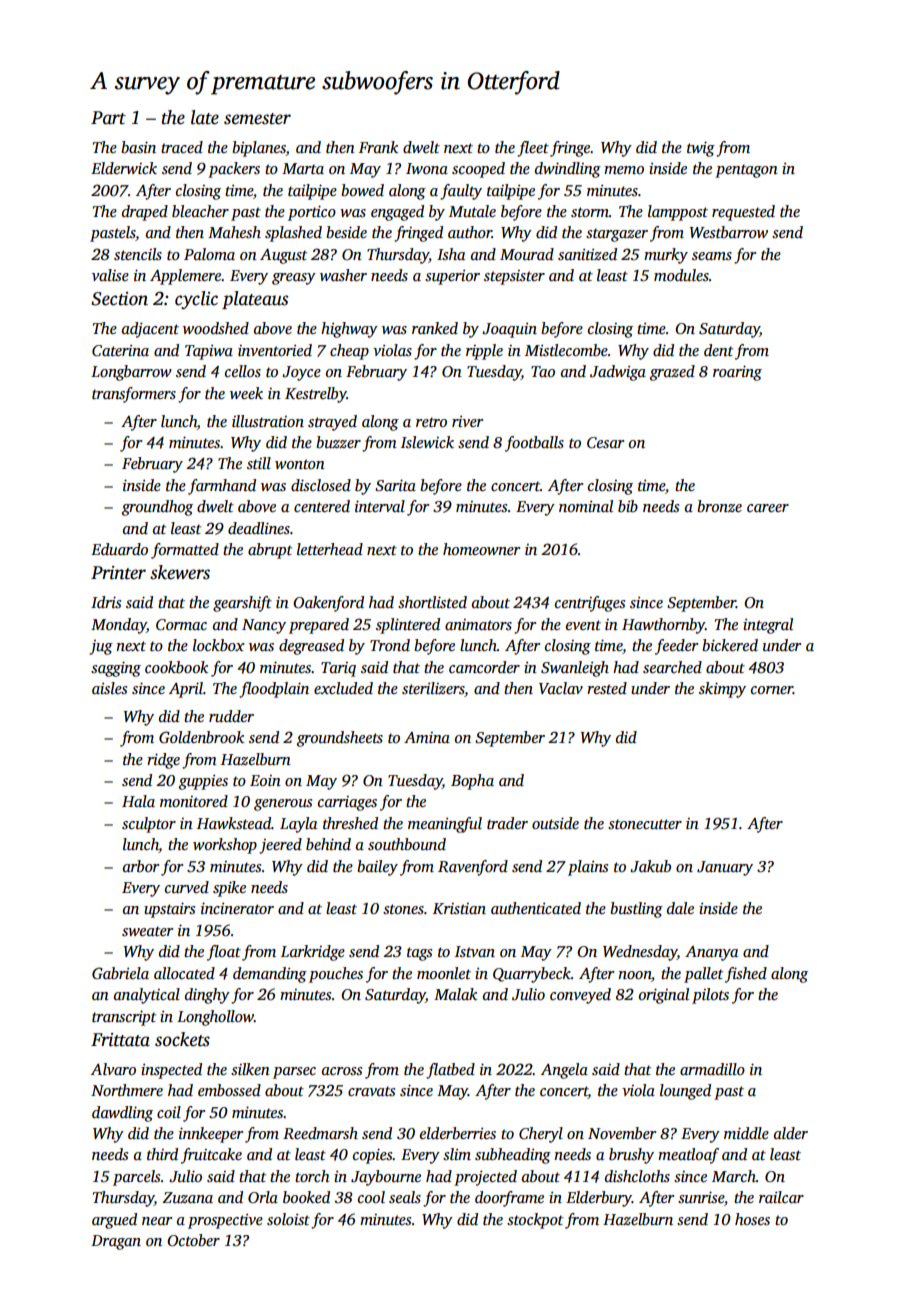 The image size is (908, 1316). Describe the element at coordinates (535, 1221) in the screenshot. I see `stockpot` at that location.
